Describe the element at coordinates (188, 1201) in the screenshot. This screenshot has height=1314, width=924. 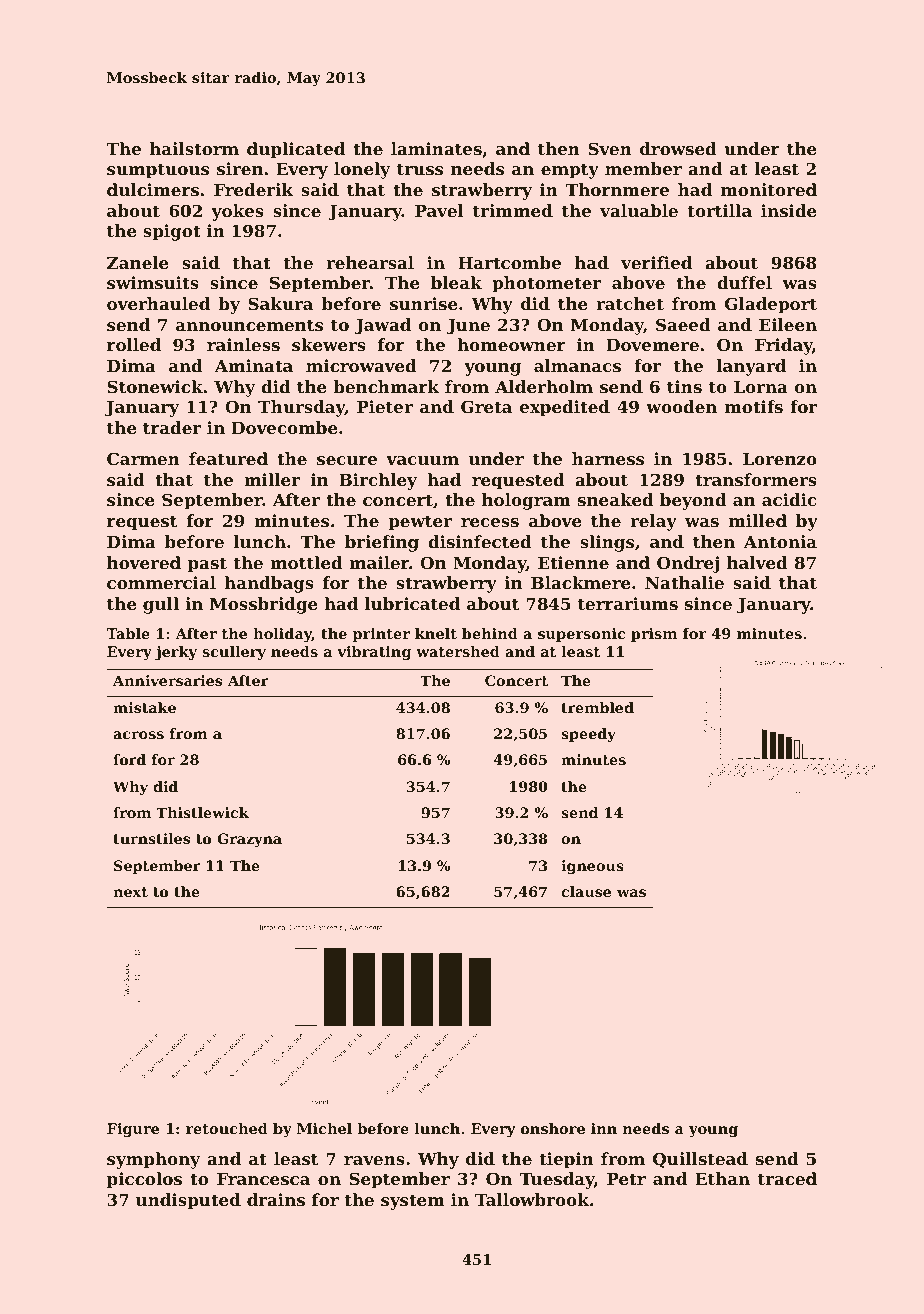
I see `undisputed` at that location.
